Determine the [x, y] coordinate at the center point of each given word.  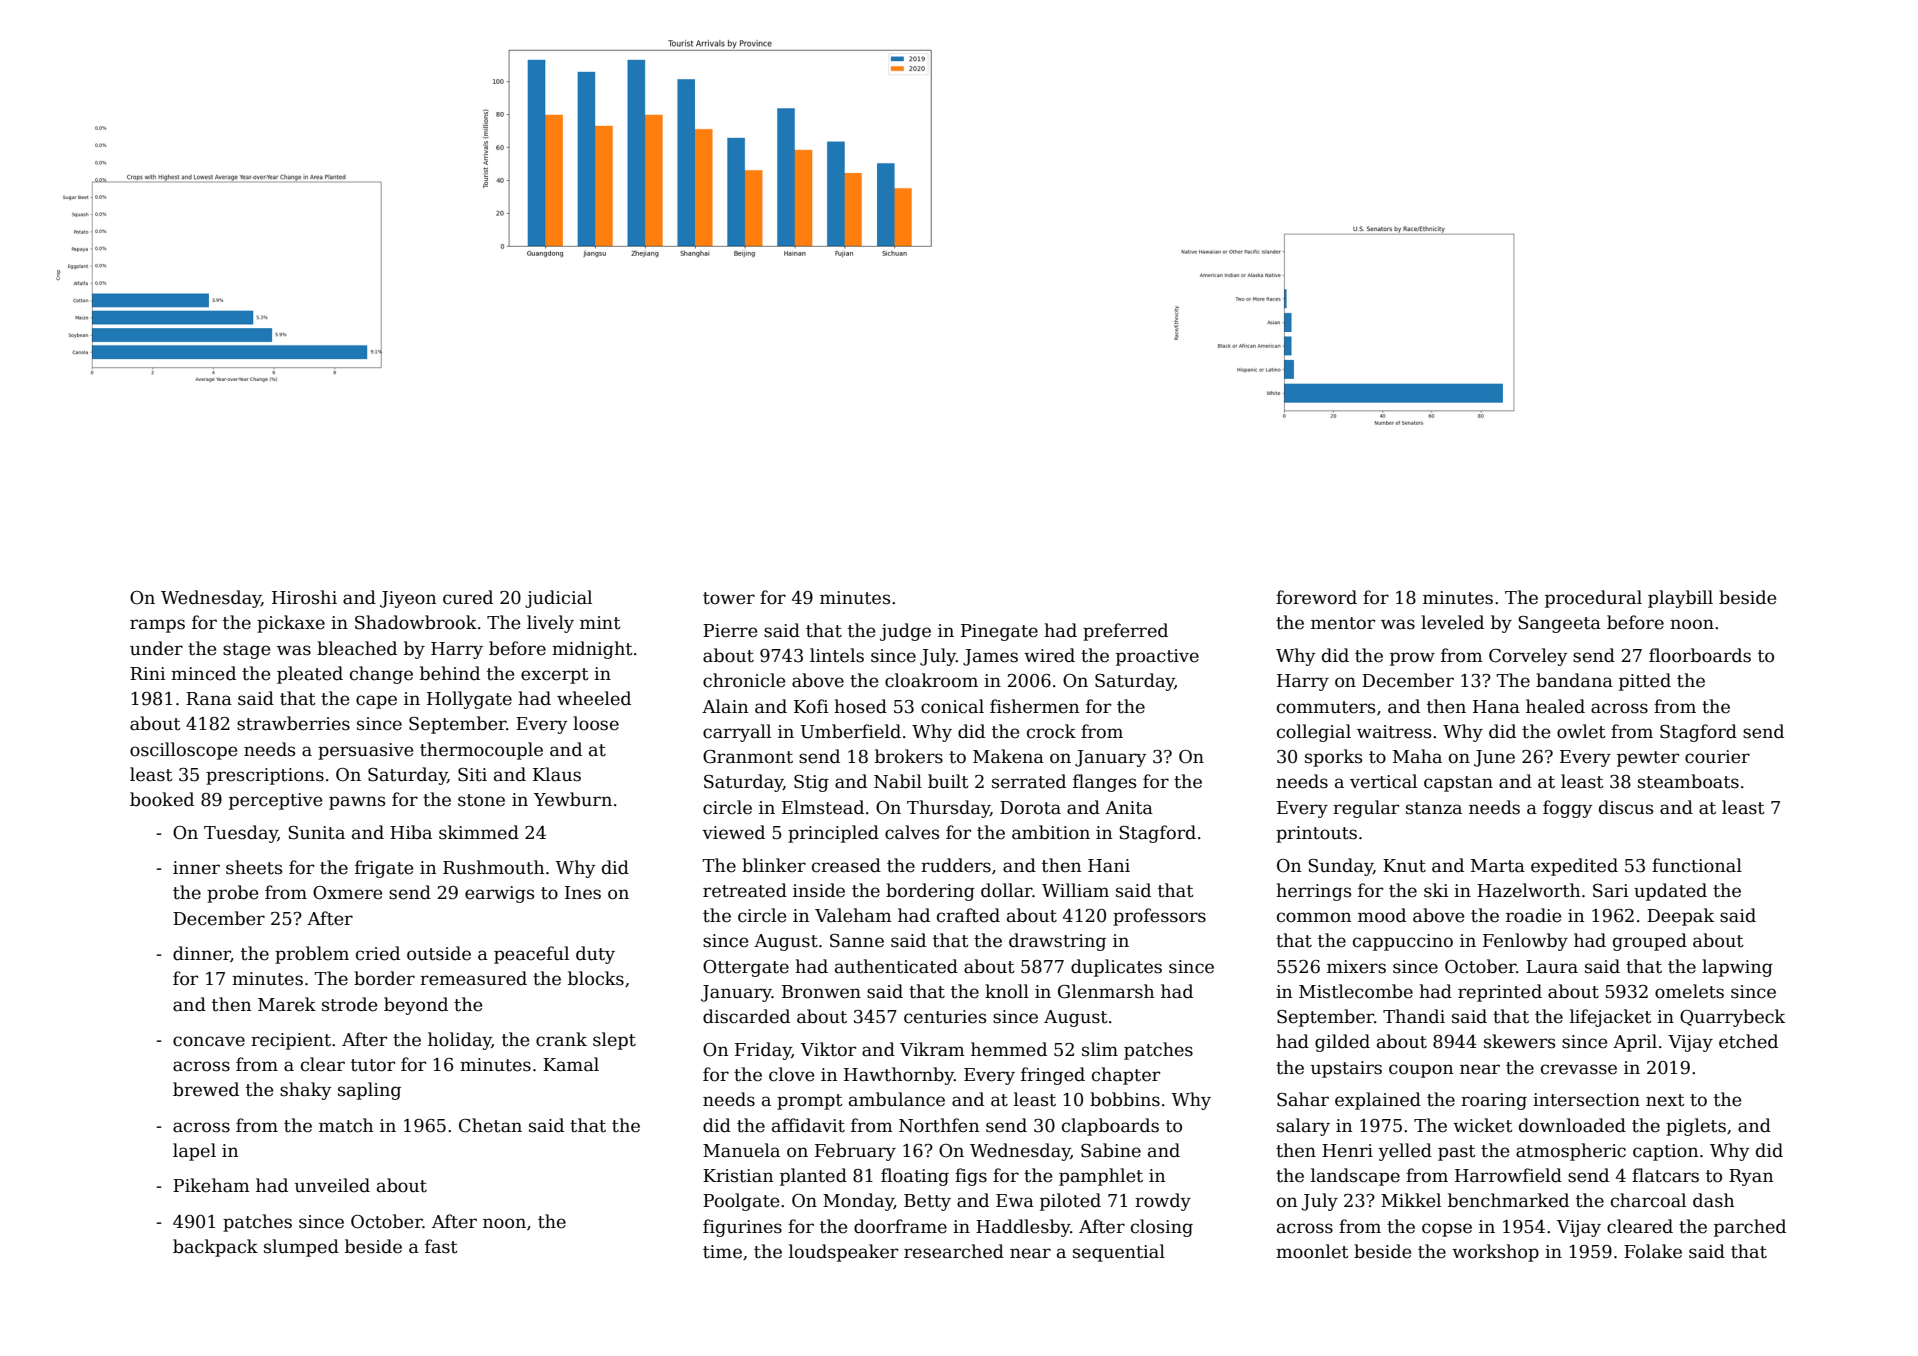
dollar [1007, 890]
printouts [1316, 834]
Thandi [1414, 1016]
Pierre [730, 631]
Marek [287, 1004]
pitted [1645, 682]
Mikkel [1411, 1200]
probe [232, 894]
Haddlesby [1023, 1228]
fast [441, 1246]
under [156, 648]
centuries [945, 1017]
